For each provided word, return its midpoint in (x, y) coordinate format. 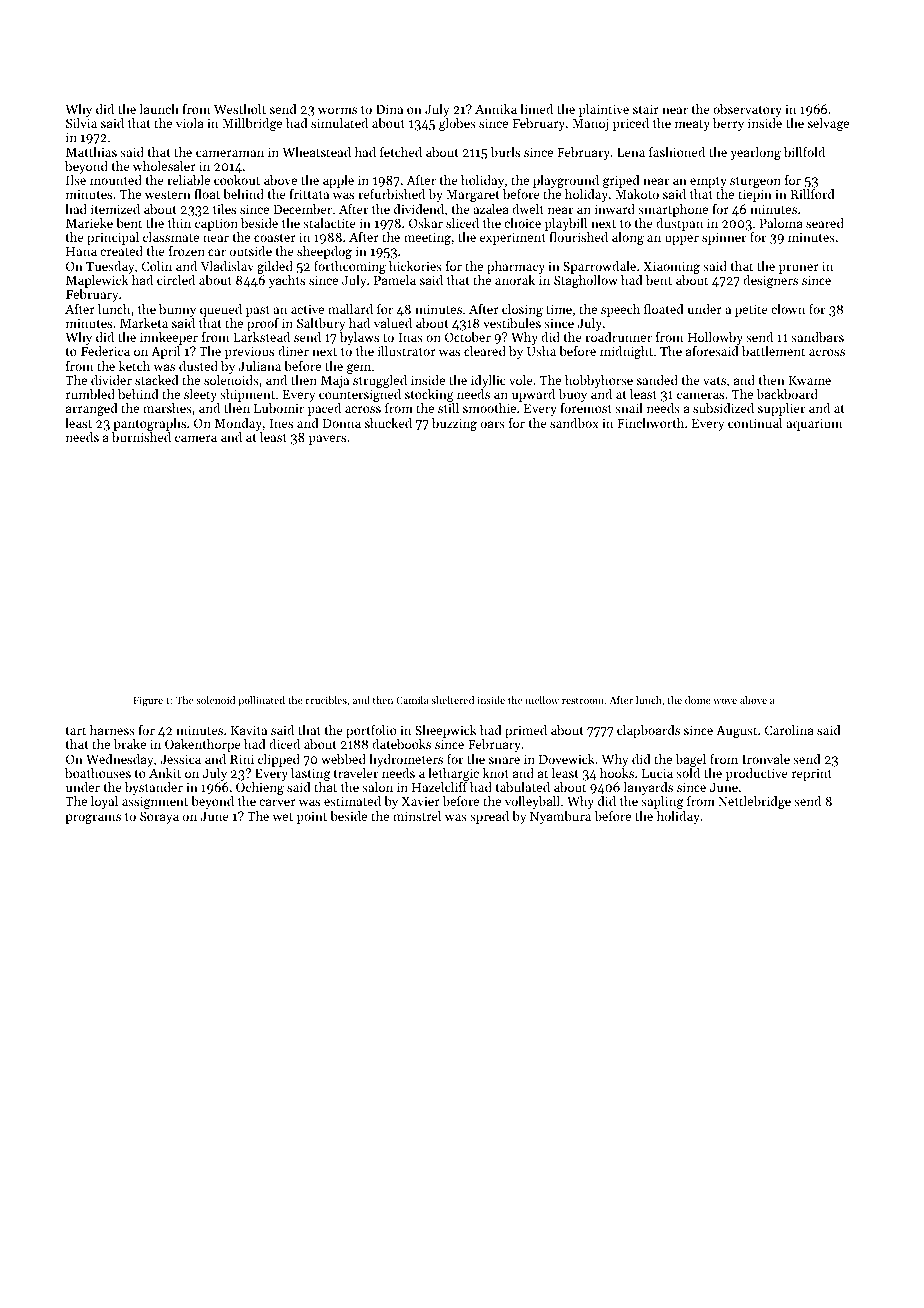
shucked (388, 423)
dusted (198, 366)
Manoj (590, 125)
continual (755, 423)
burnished (141, 437)
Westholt (240, 109)
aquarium (814, 425)
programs (93, 819)
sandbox (574, 423)
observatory (747, 110)
